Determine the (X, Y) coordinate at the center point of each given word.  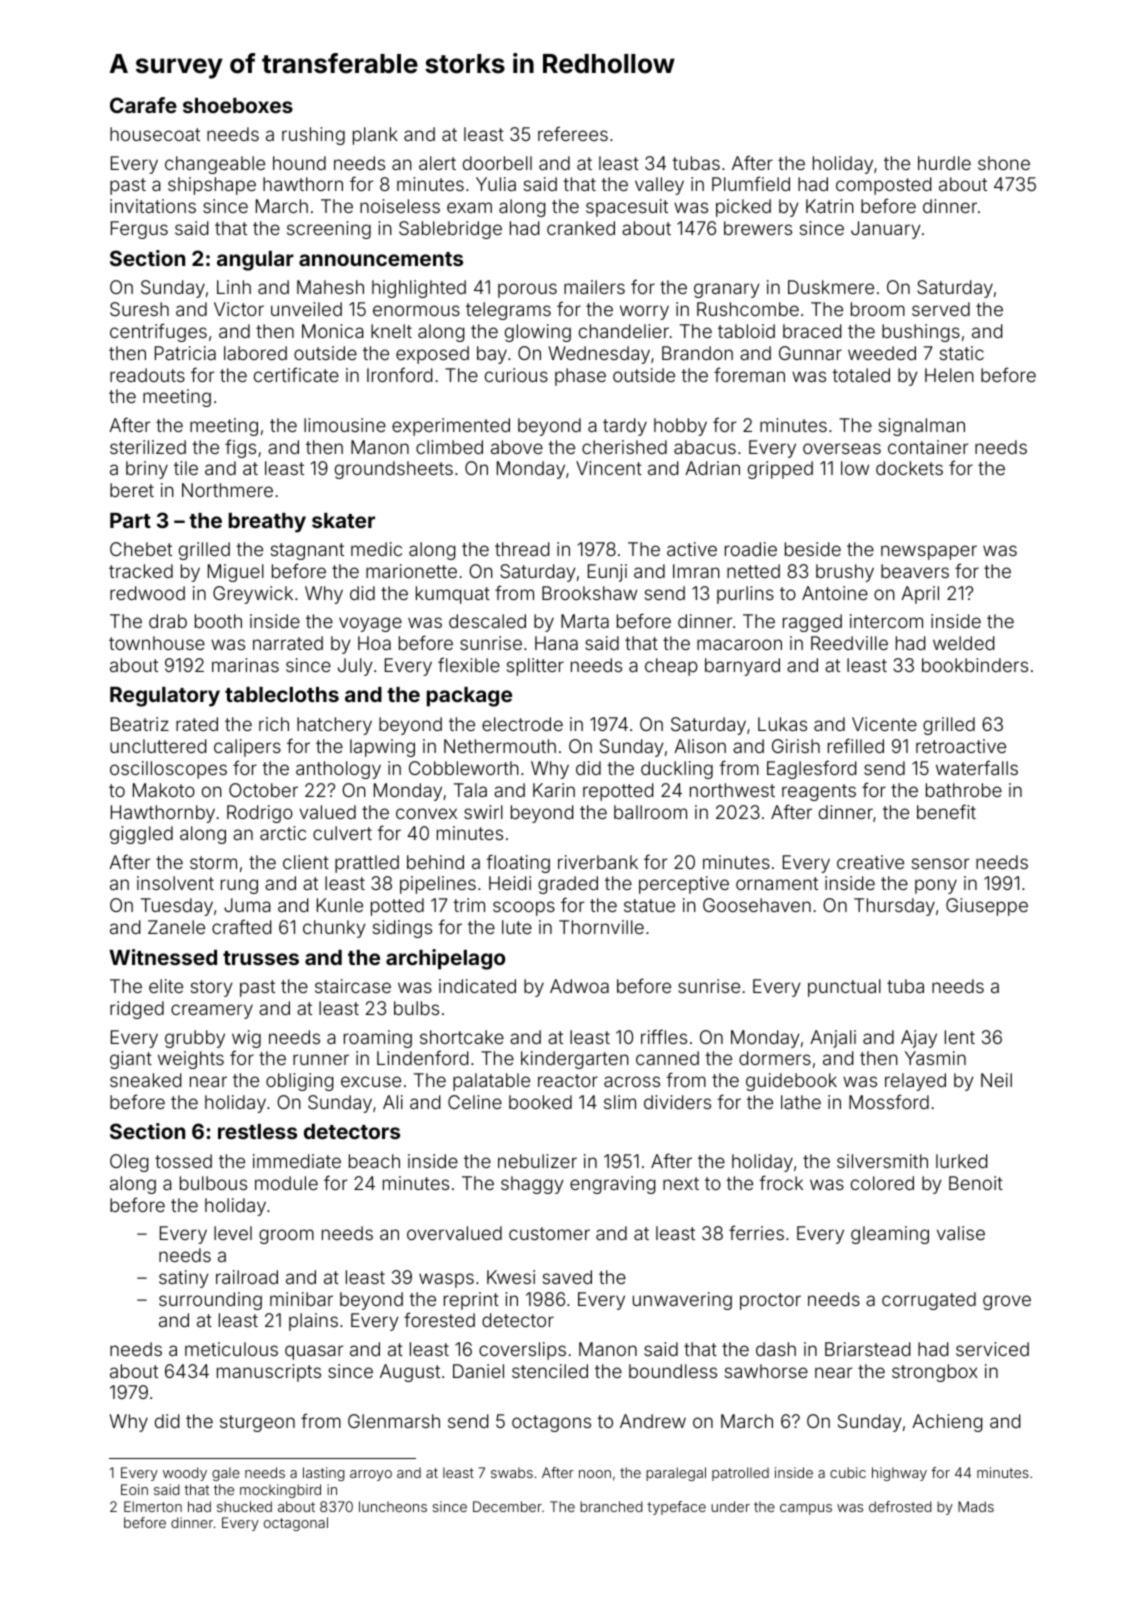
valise (961, 1233)
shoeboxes (238, 105)
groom (286, 1236)
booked (540, 1102)
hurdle (944, 163)
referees (573, 133)
